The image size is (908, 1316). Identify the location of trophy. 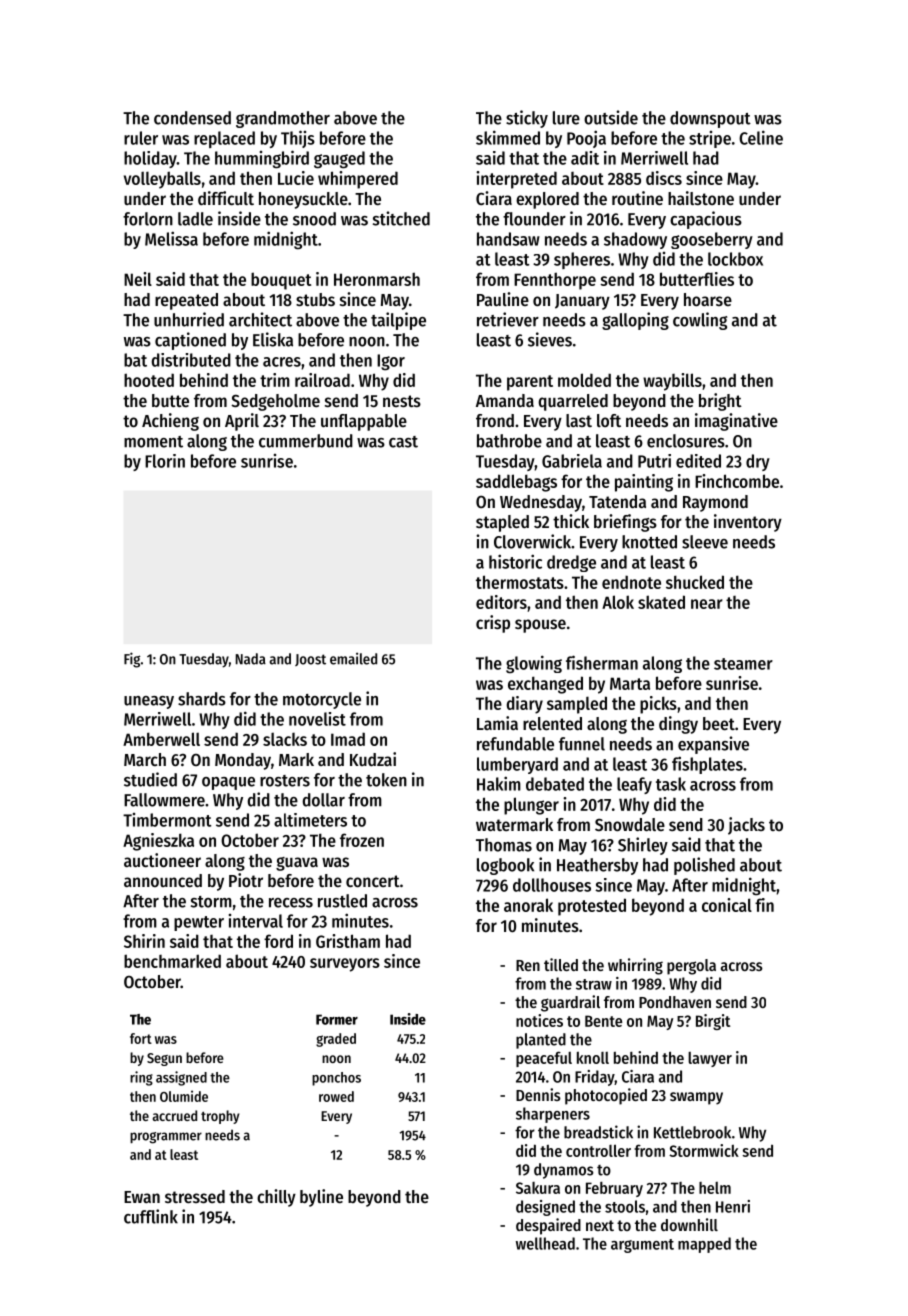
(220, 1117).
